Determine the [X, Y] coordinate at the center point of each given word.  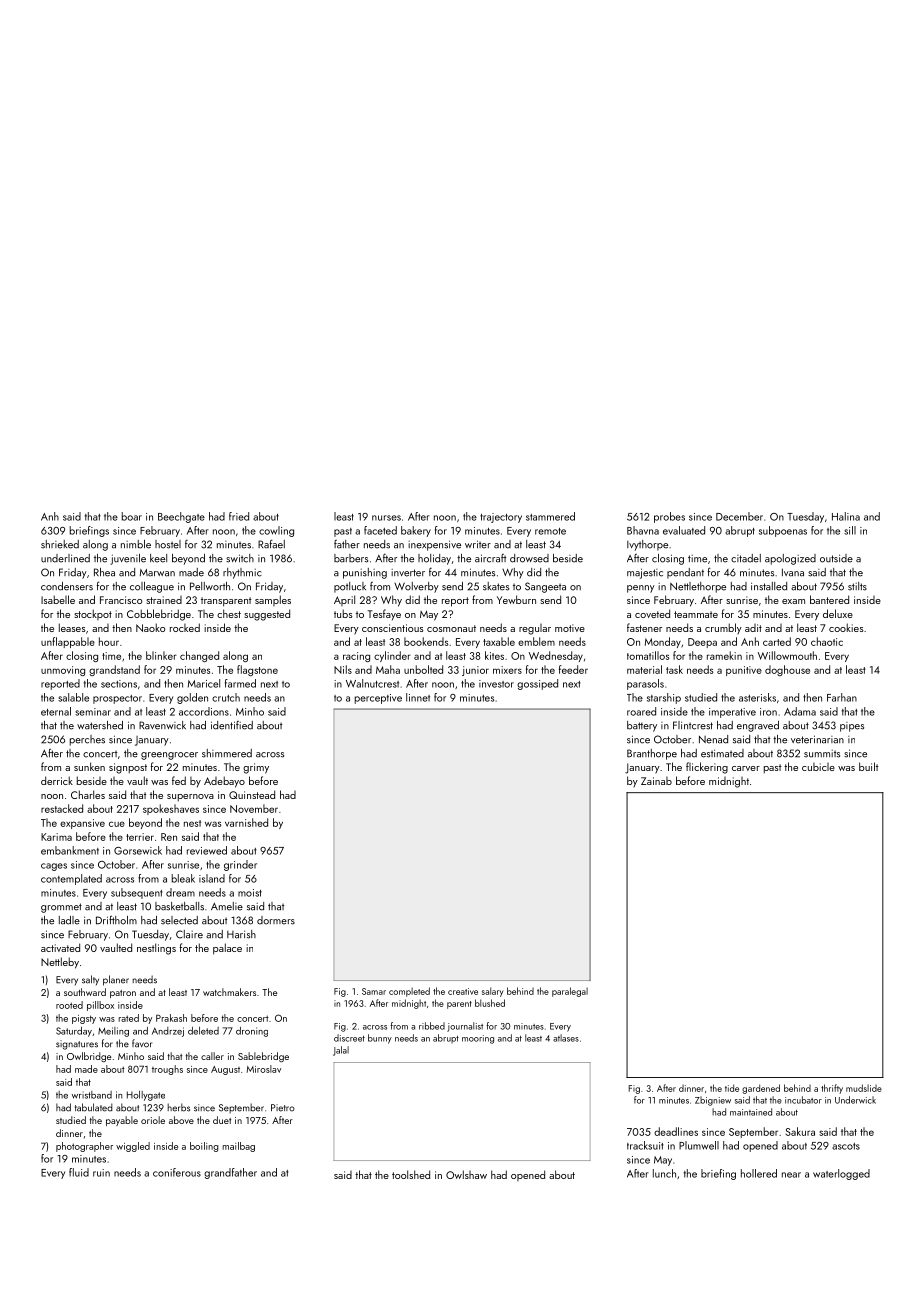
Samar [374, 991]
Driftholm [116, 920]
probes [669, 517]
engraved [758, 726]
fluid [79, 1172]
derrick [57, 780]
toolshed [411, 1174]
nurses [386, 518]
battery [642, 726]
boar [132, 516]
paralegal [570, 992]
